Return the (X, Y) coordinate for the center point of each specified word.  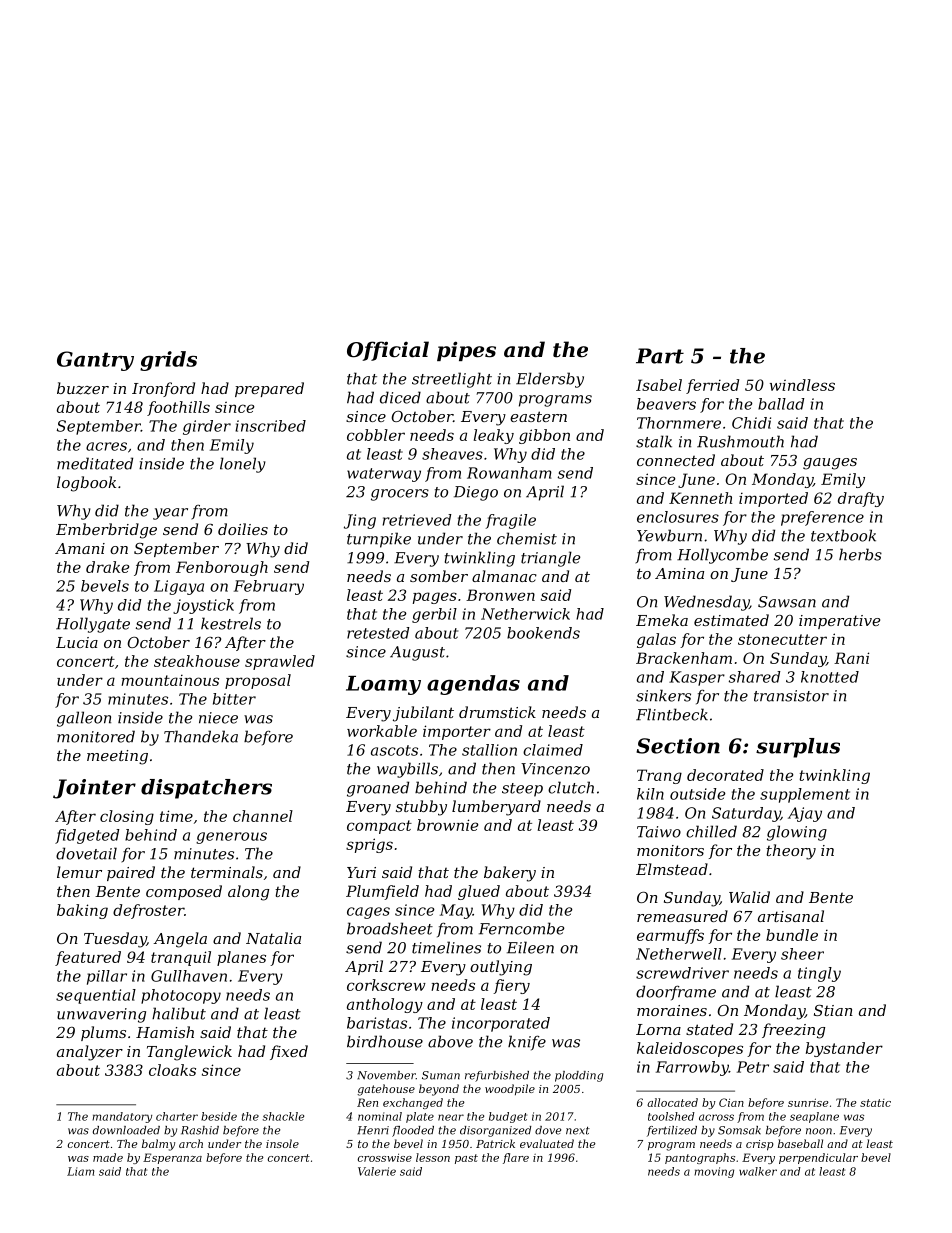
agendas (473, 685)
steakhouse (197, 661)
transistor (791, 696)
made (108, 1157)
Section (678, 746)
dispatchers (206, 789)
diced (400, 397)
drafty (861, 499)
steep (522, 790)
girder (207, 427)
